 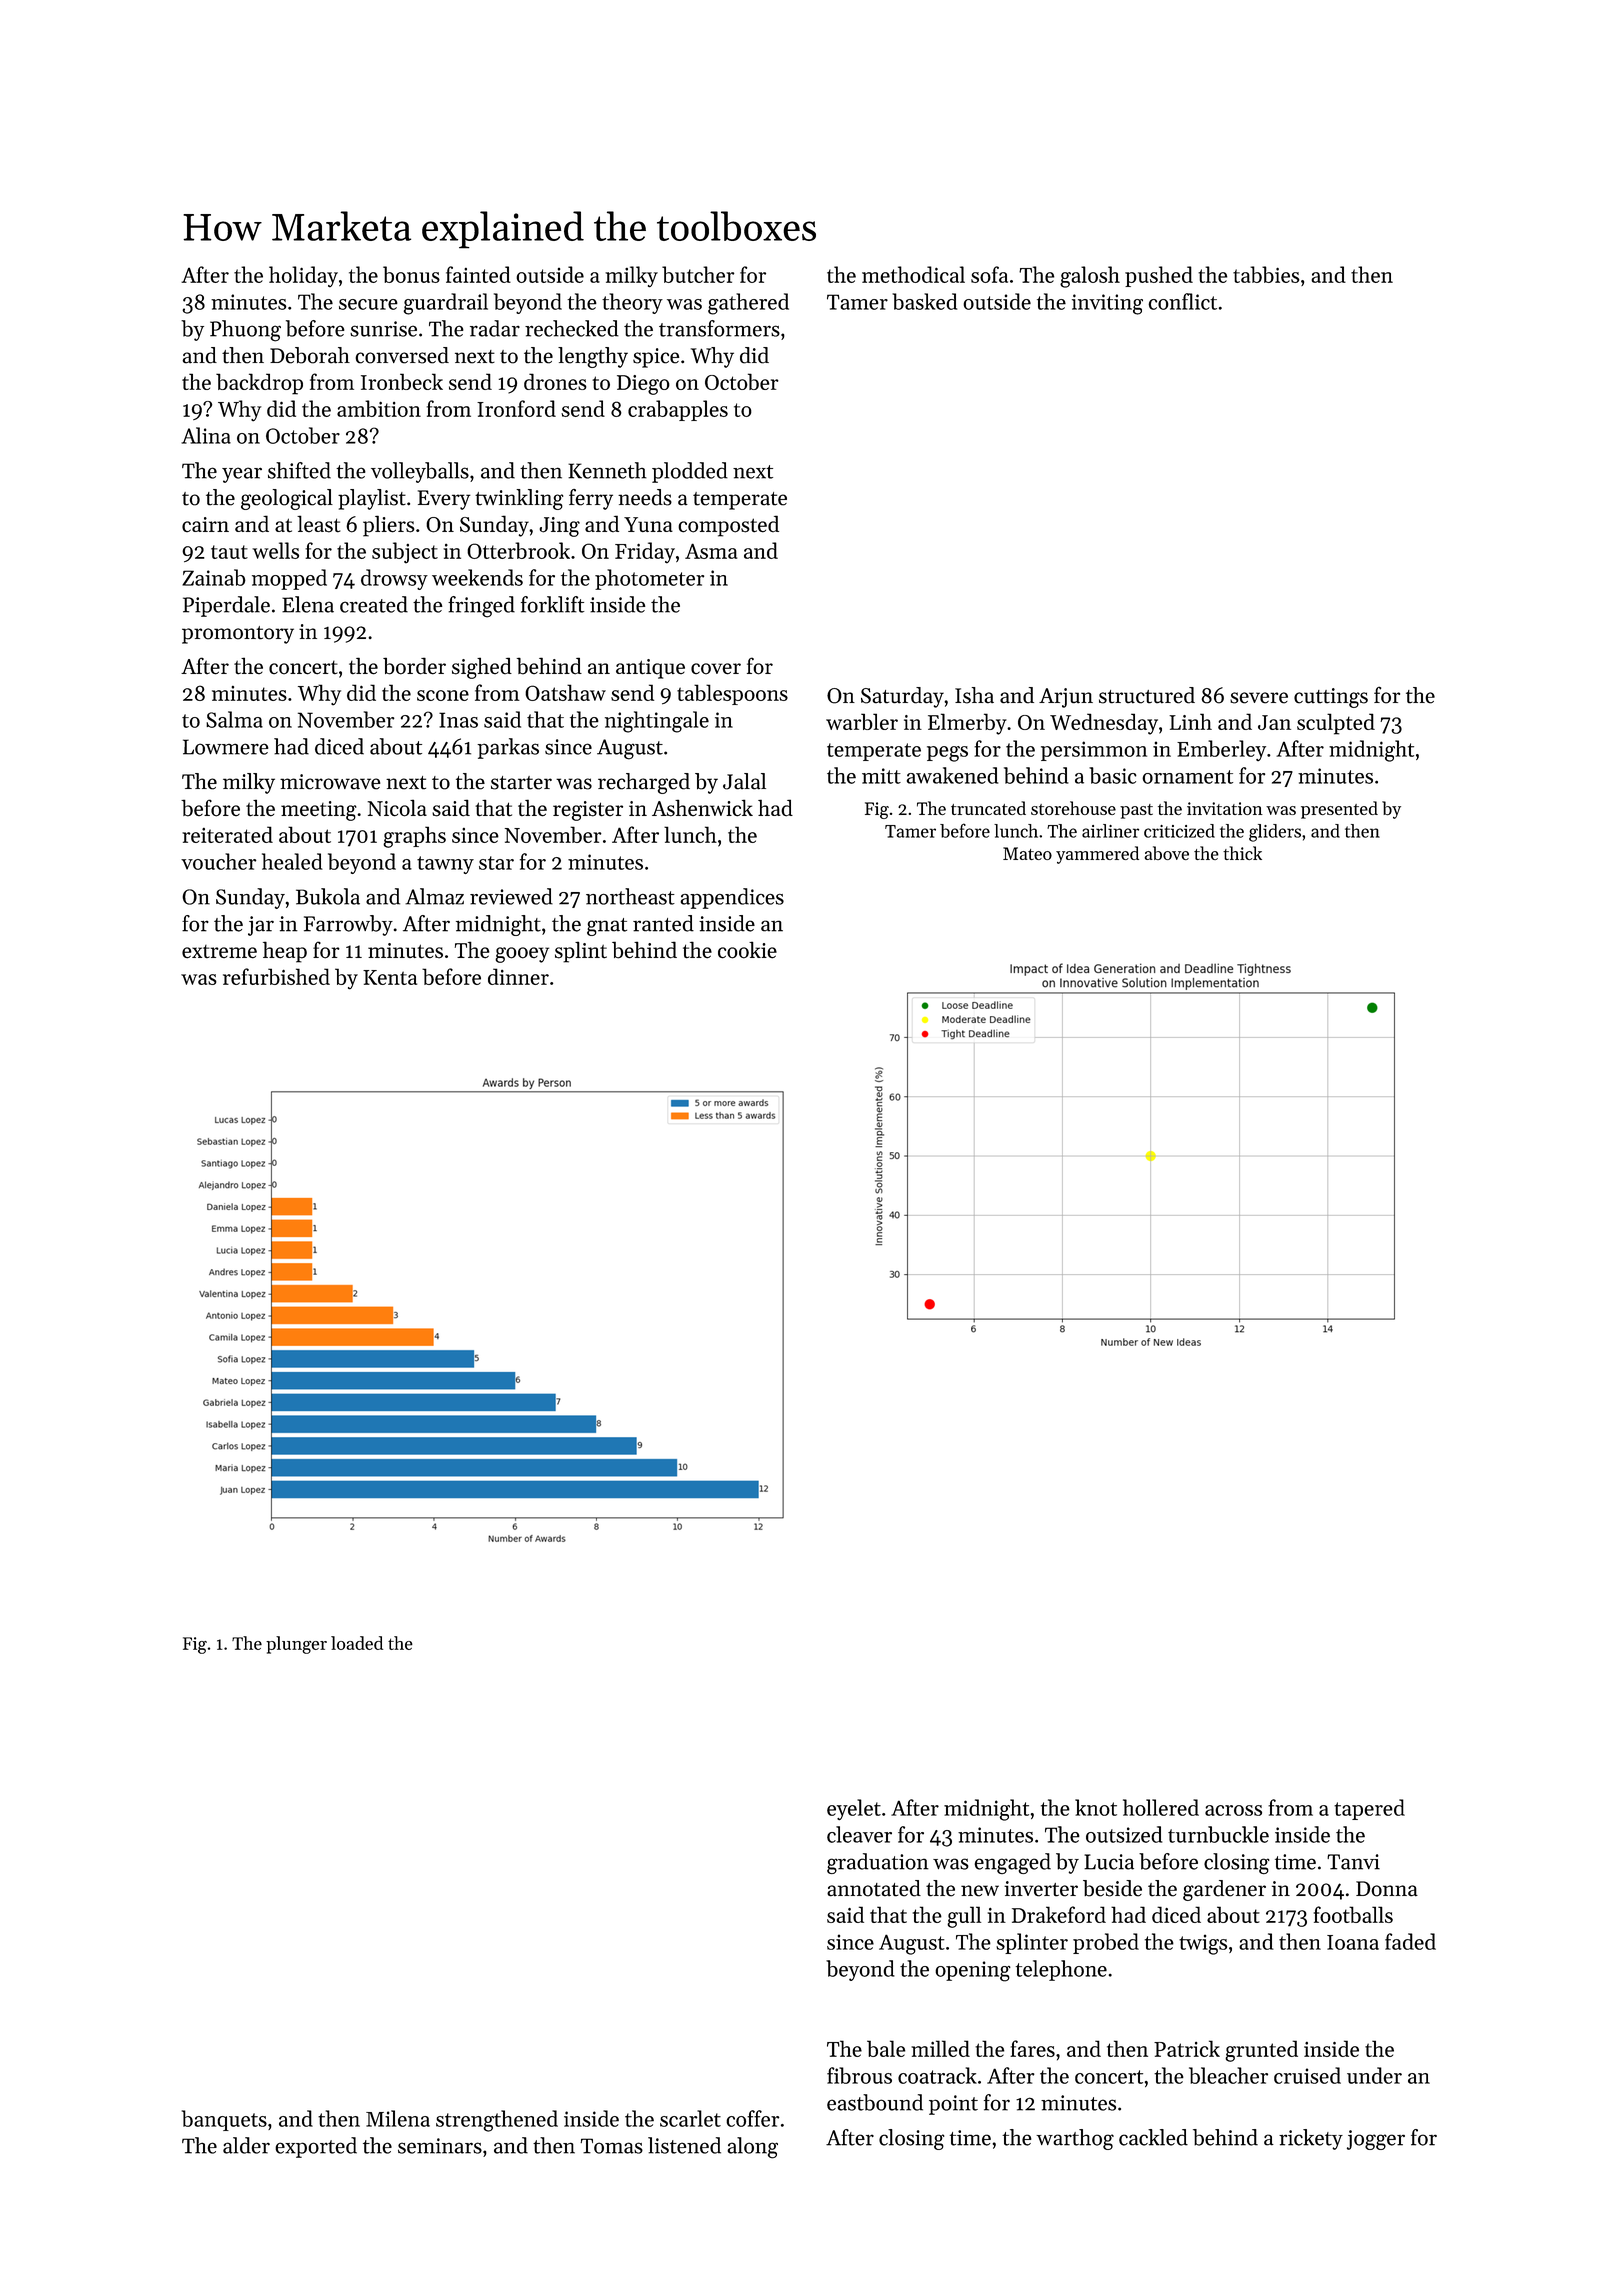 What do you see at coordinates (276, 976) in the image?
I see `refurbished` at bounding box center [276, 976].
